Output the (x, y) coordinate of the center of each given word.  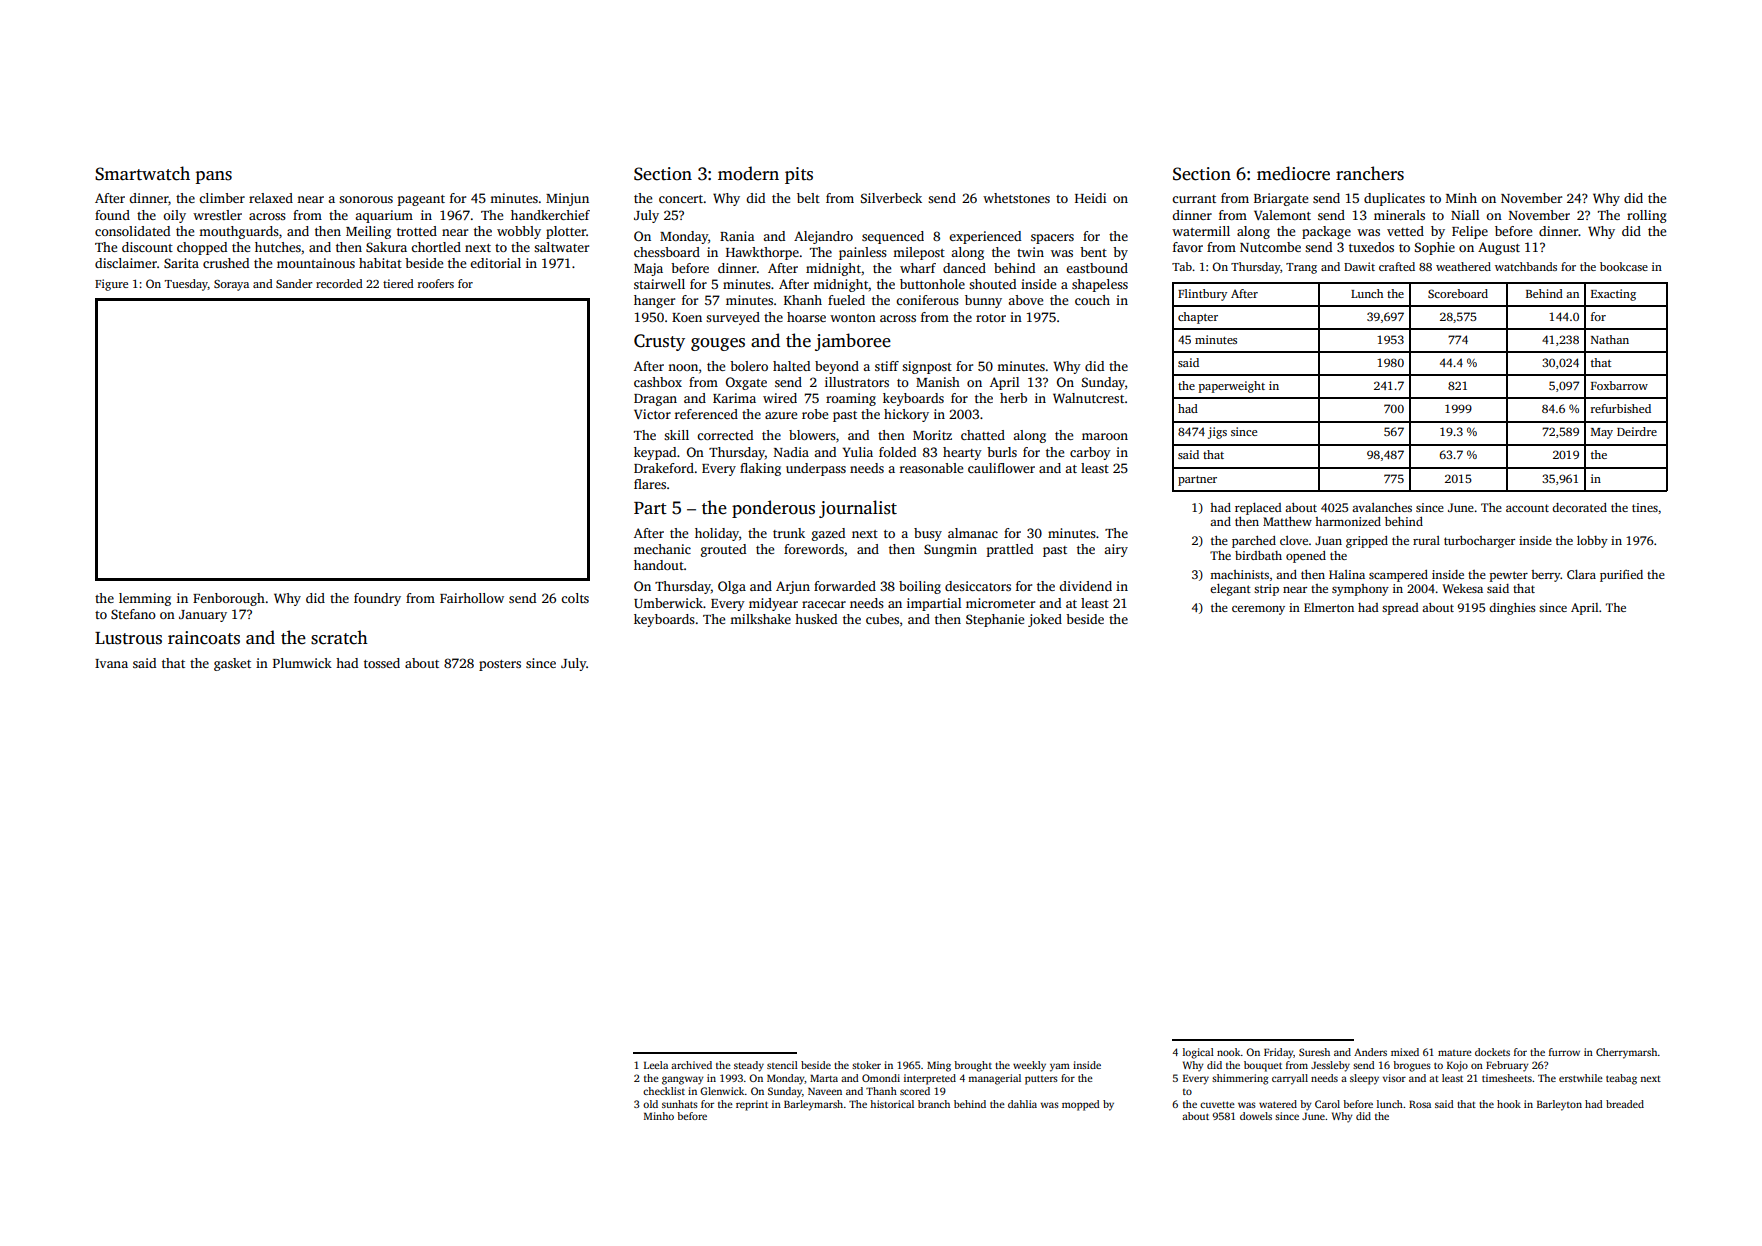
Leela (656, 1065)
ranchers (1370, 173)
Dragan (655, 400)
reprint (752, 1105)
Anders (1370, 1052)
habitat (380, 263)
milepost (919, 253)
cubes (882, 619)
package (1326, 232)
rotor (991, 318)
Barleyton (1559, 1105)
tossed (382, 663)
